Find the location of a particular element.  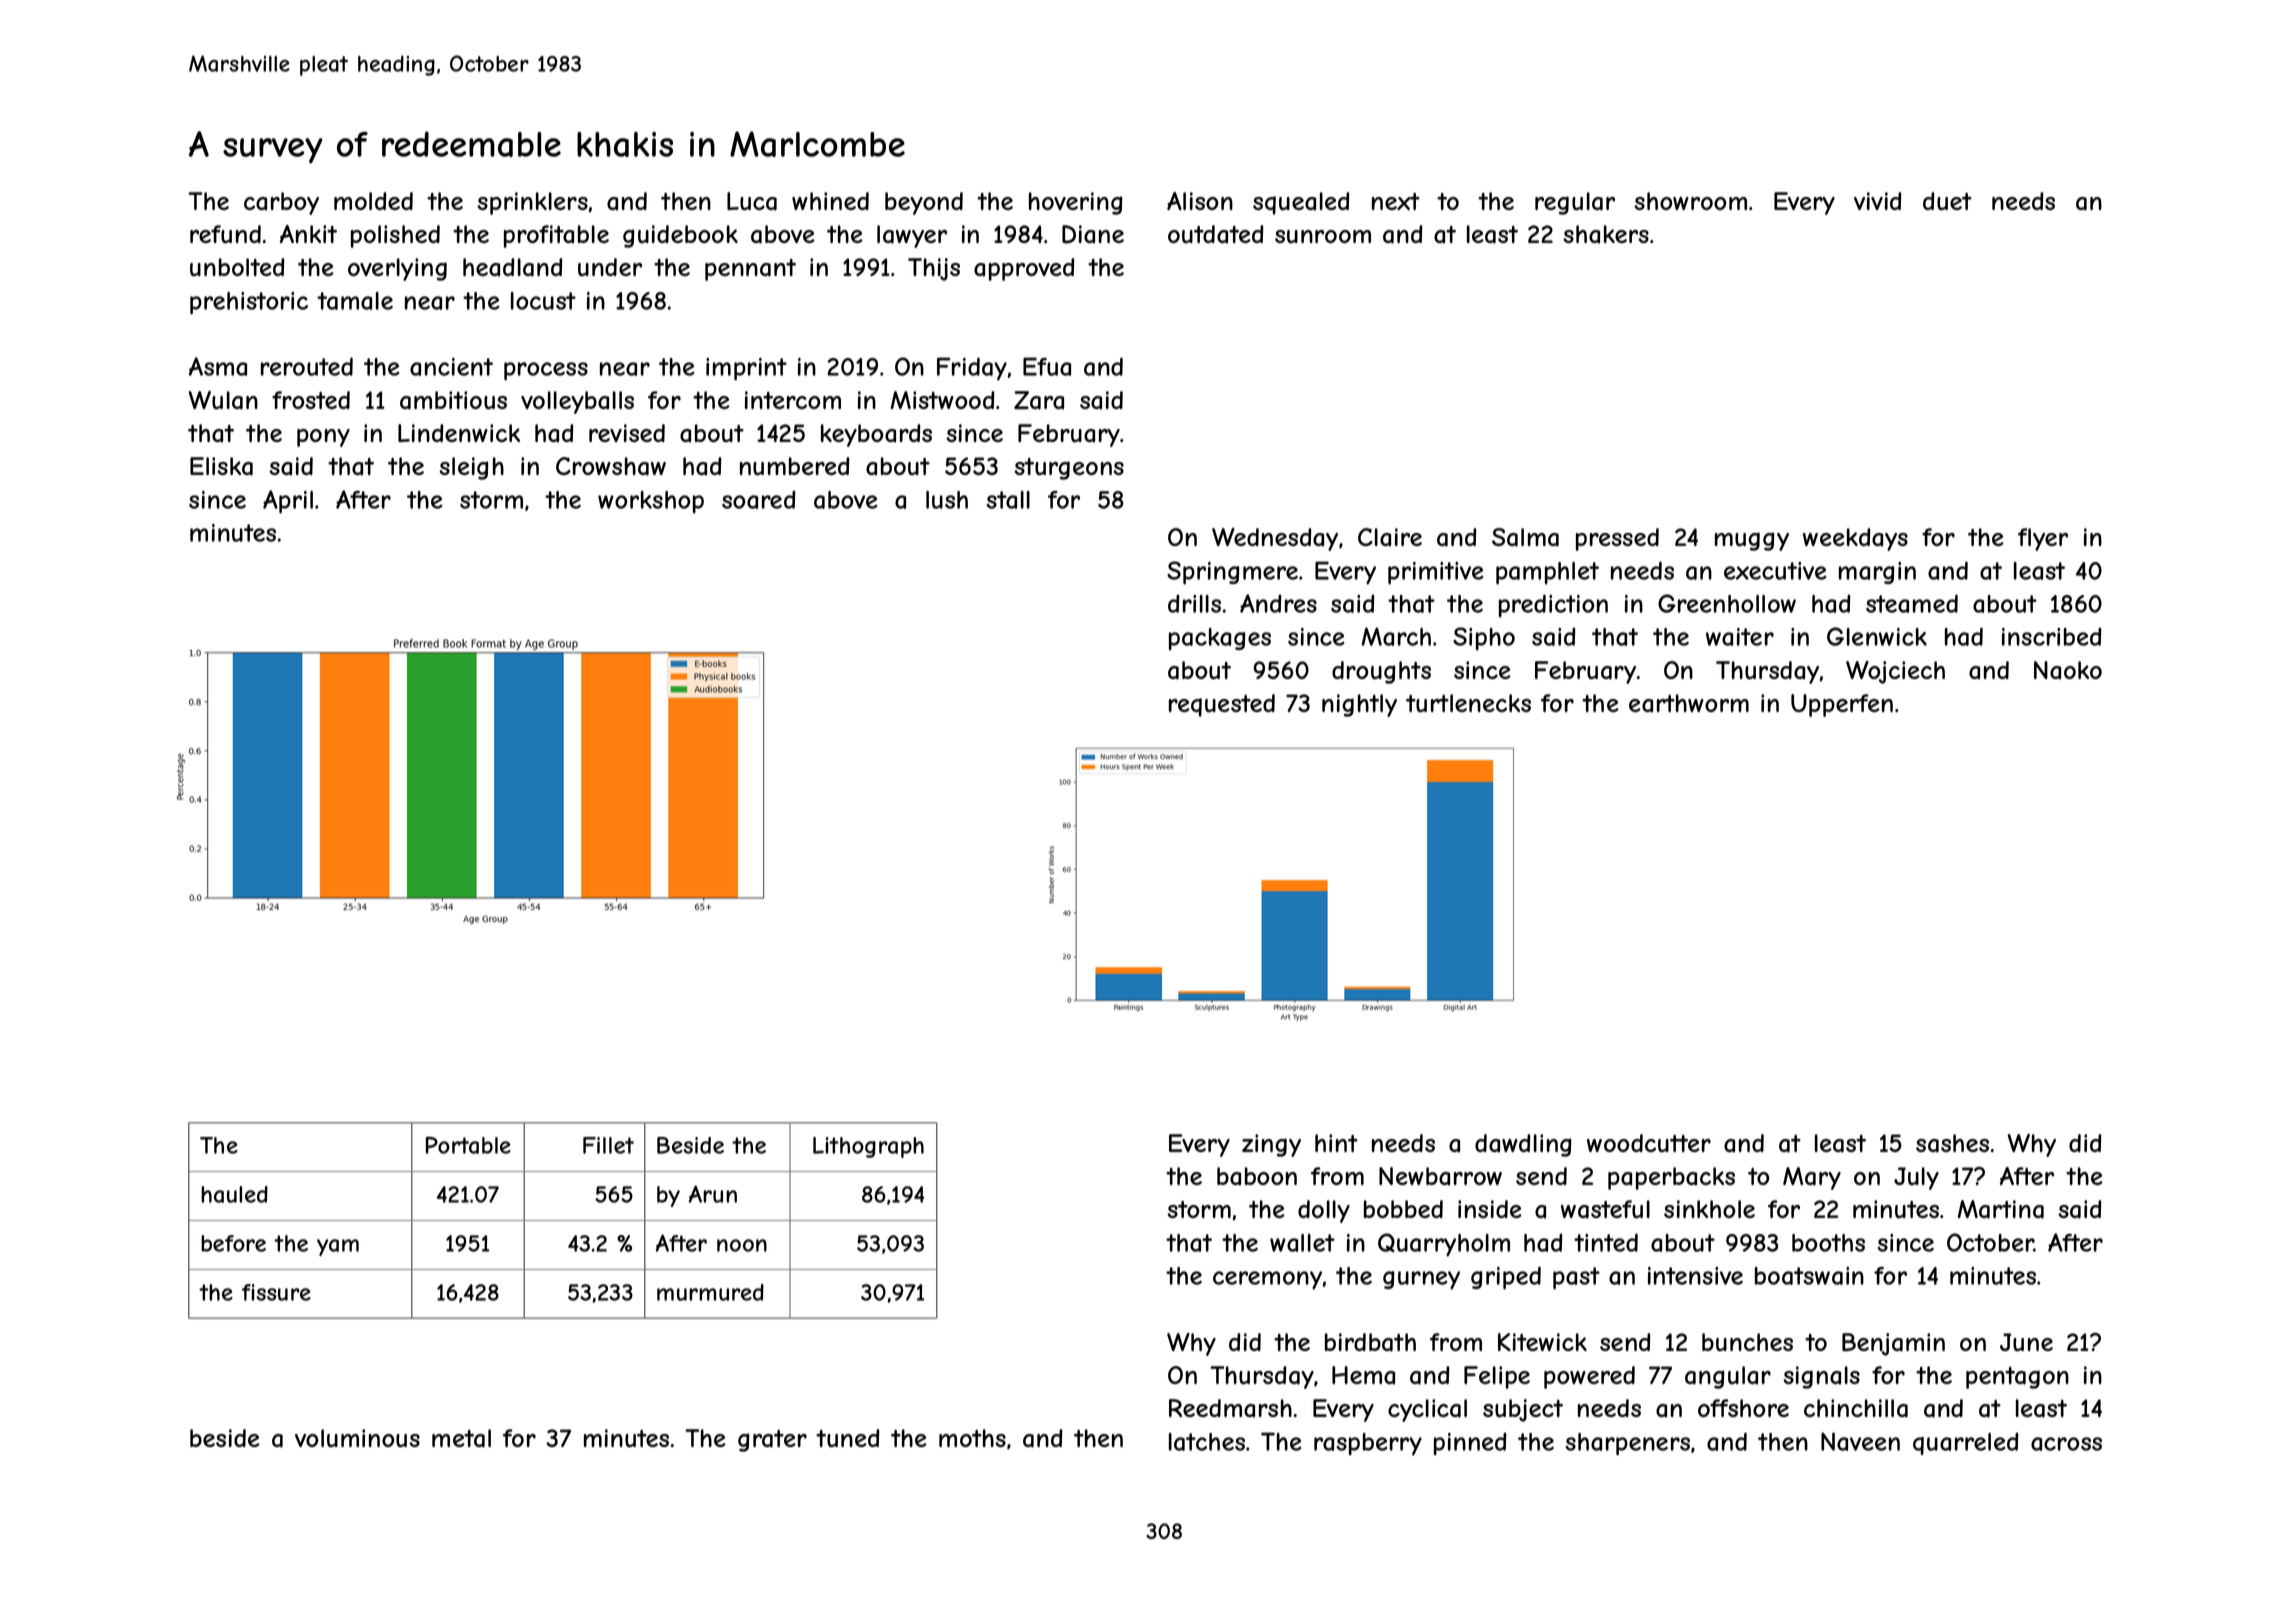

earthworm is located at coordinates (1689, 703).
